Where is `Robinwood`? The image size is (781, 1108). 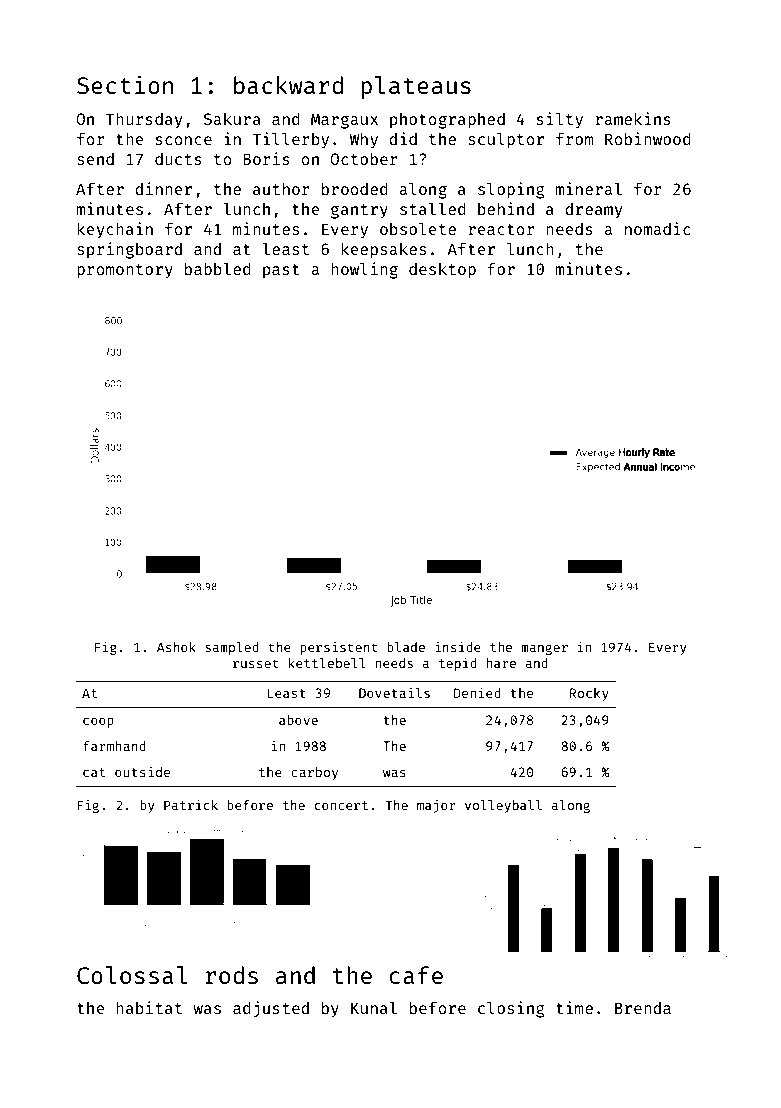 Robinwood is located at coordinates (647, 138).
